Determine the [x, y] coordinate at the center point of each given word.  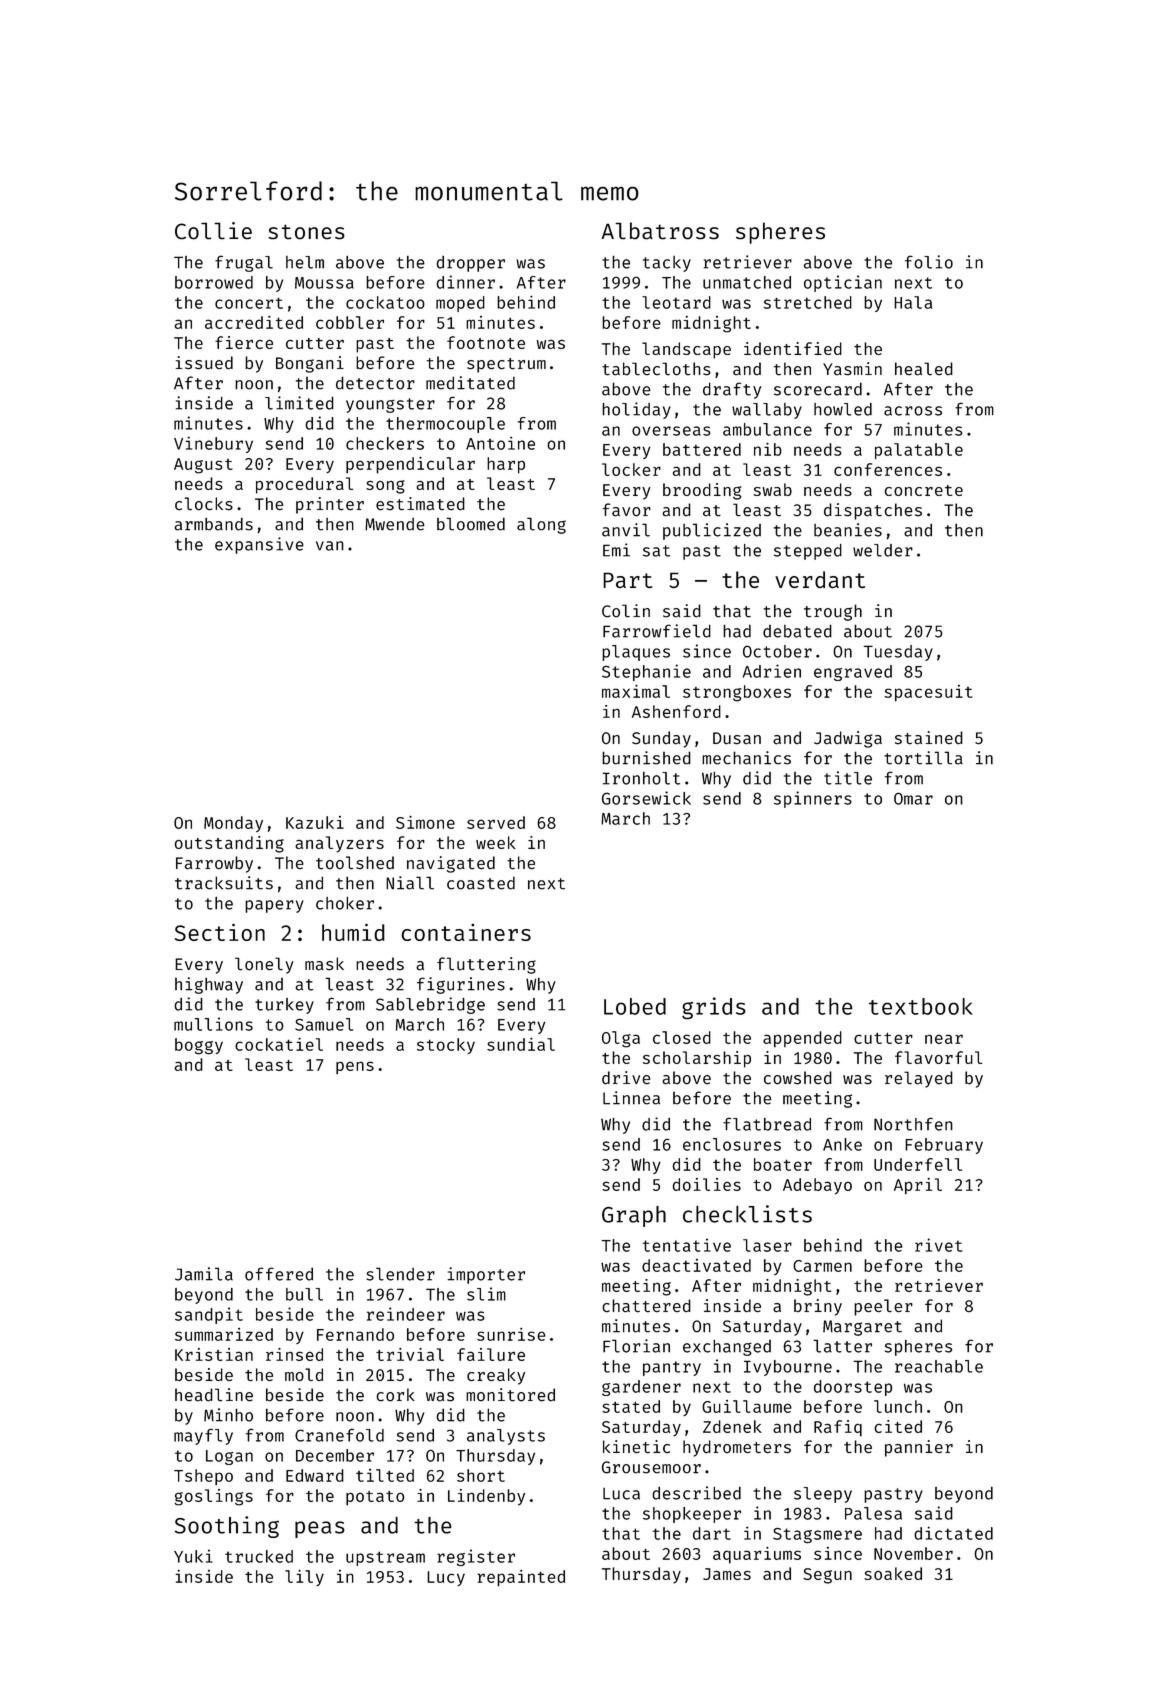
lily [304, 1578]
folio [929, 262]
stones [306, 231]
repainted [521, 1578]
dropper [470, 264]
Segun [827, 1576]
